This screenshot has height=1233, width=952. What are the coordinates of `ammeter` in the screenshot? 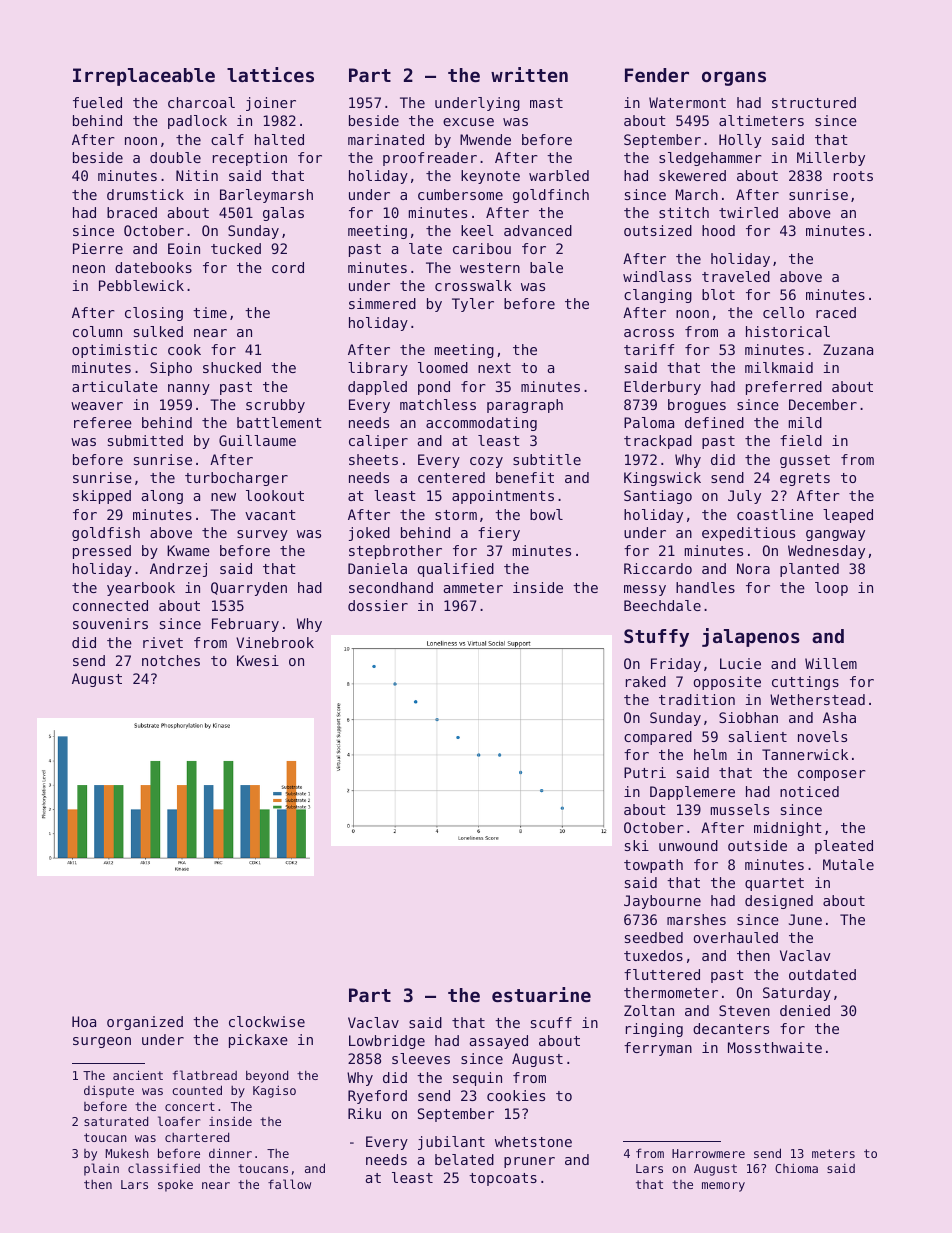 It's located at (473, 588).
